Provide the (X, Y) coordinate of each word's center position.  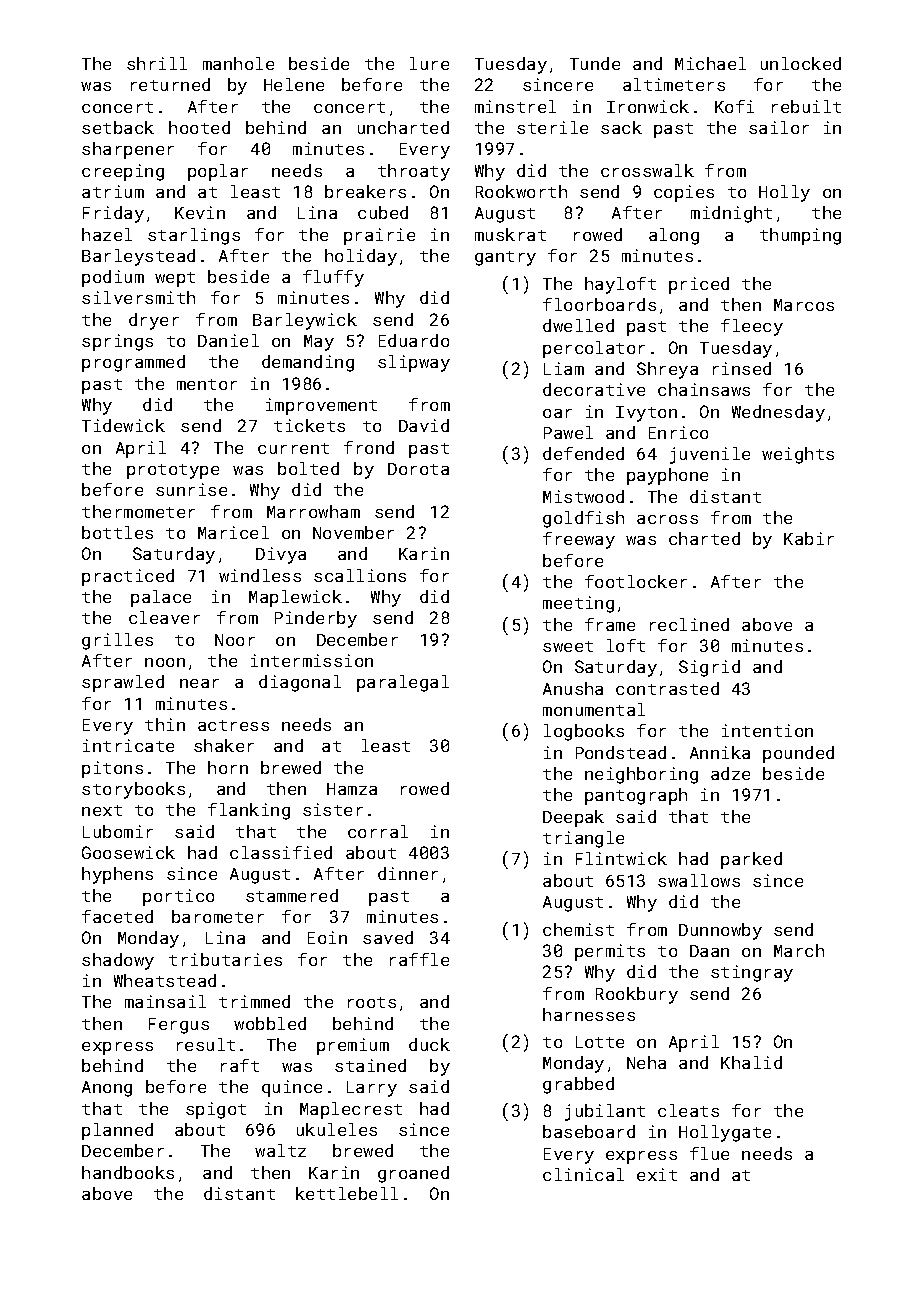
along (674, 236)
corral (378, 831)
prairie (379, 236)
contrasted (667, 688)
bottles (117, 532)
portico (178, 897)
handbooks (128, 1172)
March (799, 950)
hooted (199, 127)
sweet (568, 646)
